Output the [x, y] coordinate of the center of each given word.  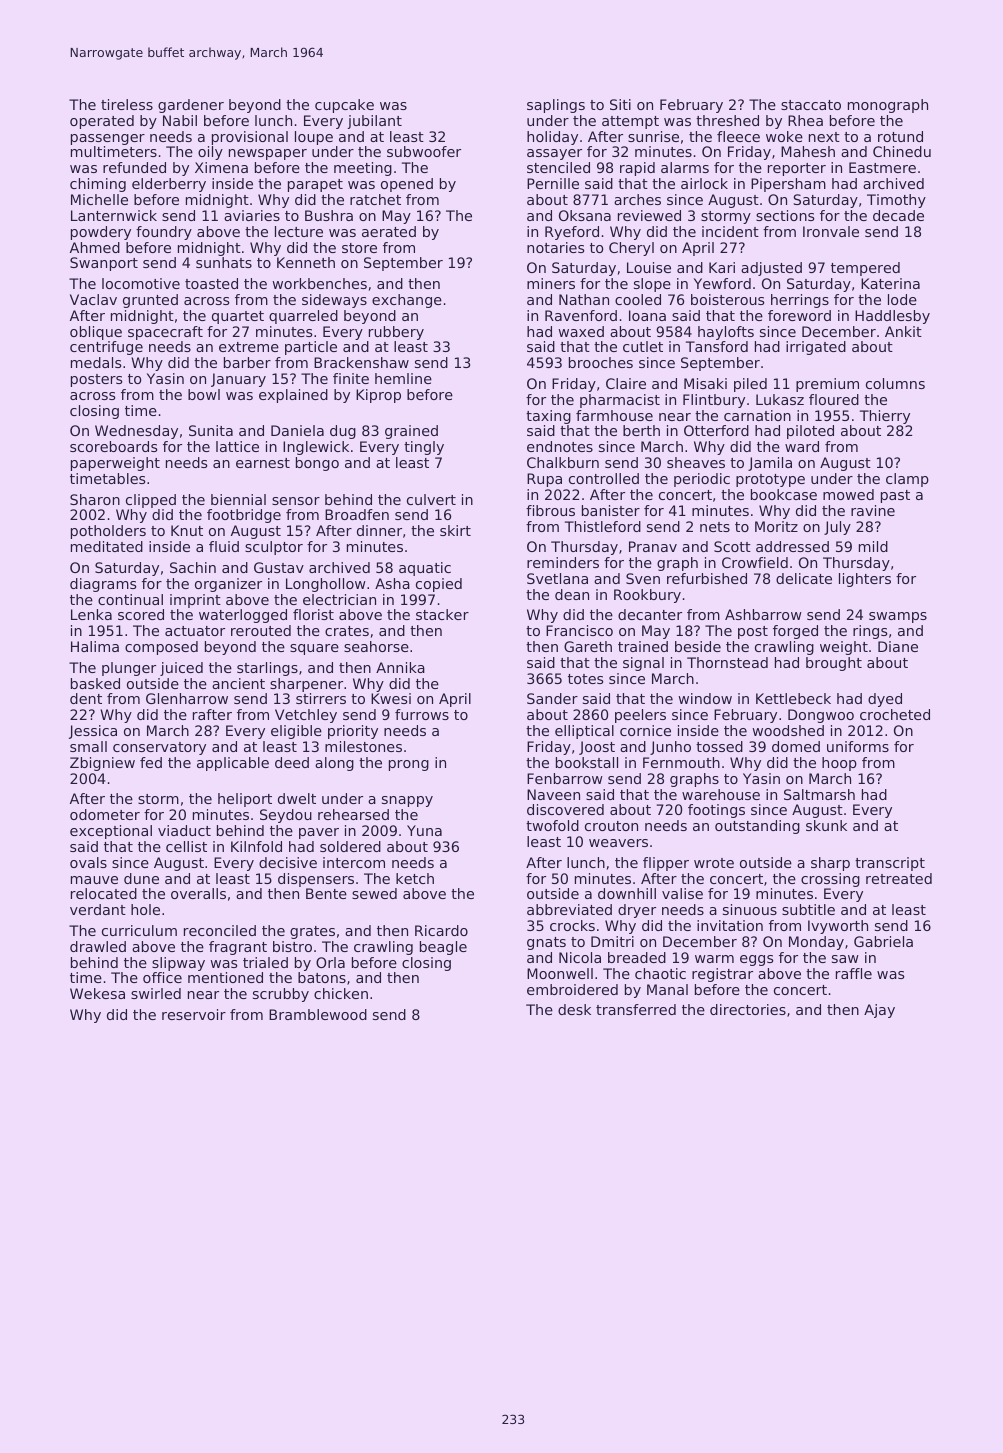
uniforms [858, 746]
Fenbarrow [565, 778]
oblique [96, 333]
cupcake [344, 106]
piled [750, 385]
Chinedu [902, 151]
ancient [238, 683]
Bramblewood [318, 1014]
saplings [556, 106]
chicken [341, 993]
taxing [548, 417]
